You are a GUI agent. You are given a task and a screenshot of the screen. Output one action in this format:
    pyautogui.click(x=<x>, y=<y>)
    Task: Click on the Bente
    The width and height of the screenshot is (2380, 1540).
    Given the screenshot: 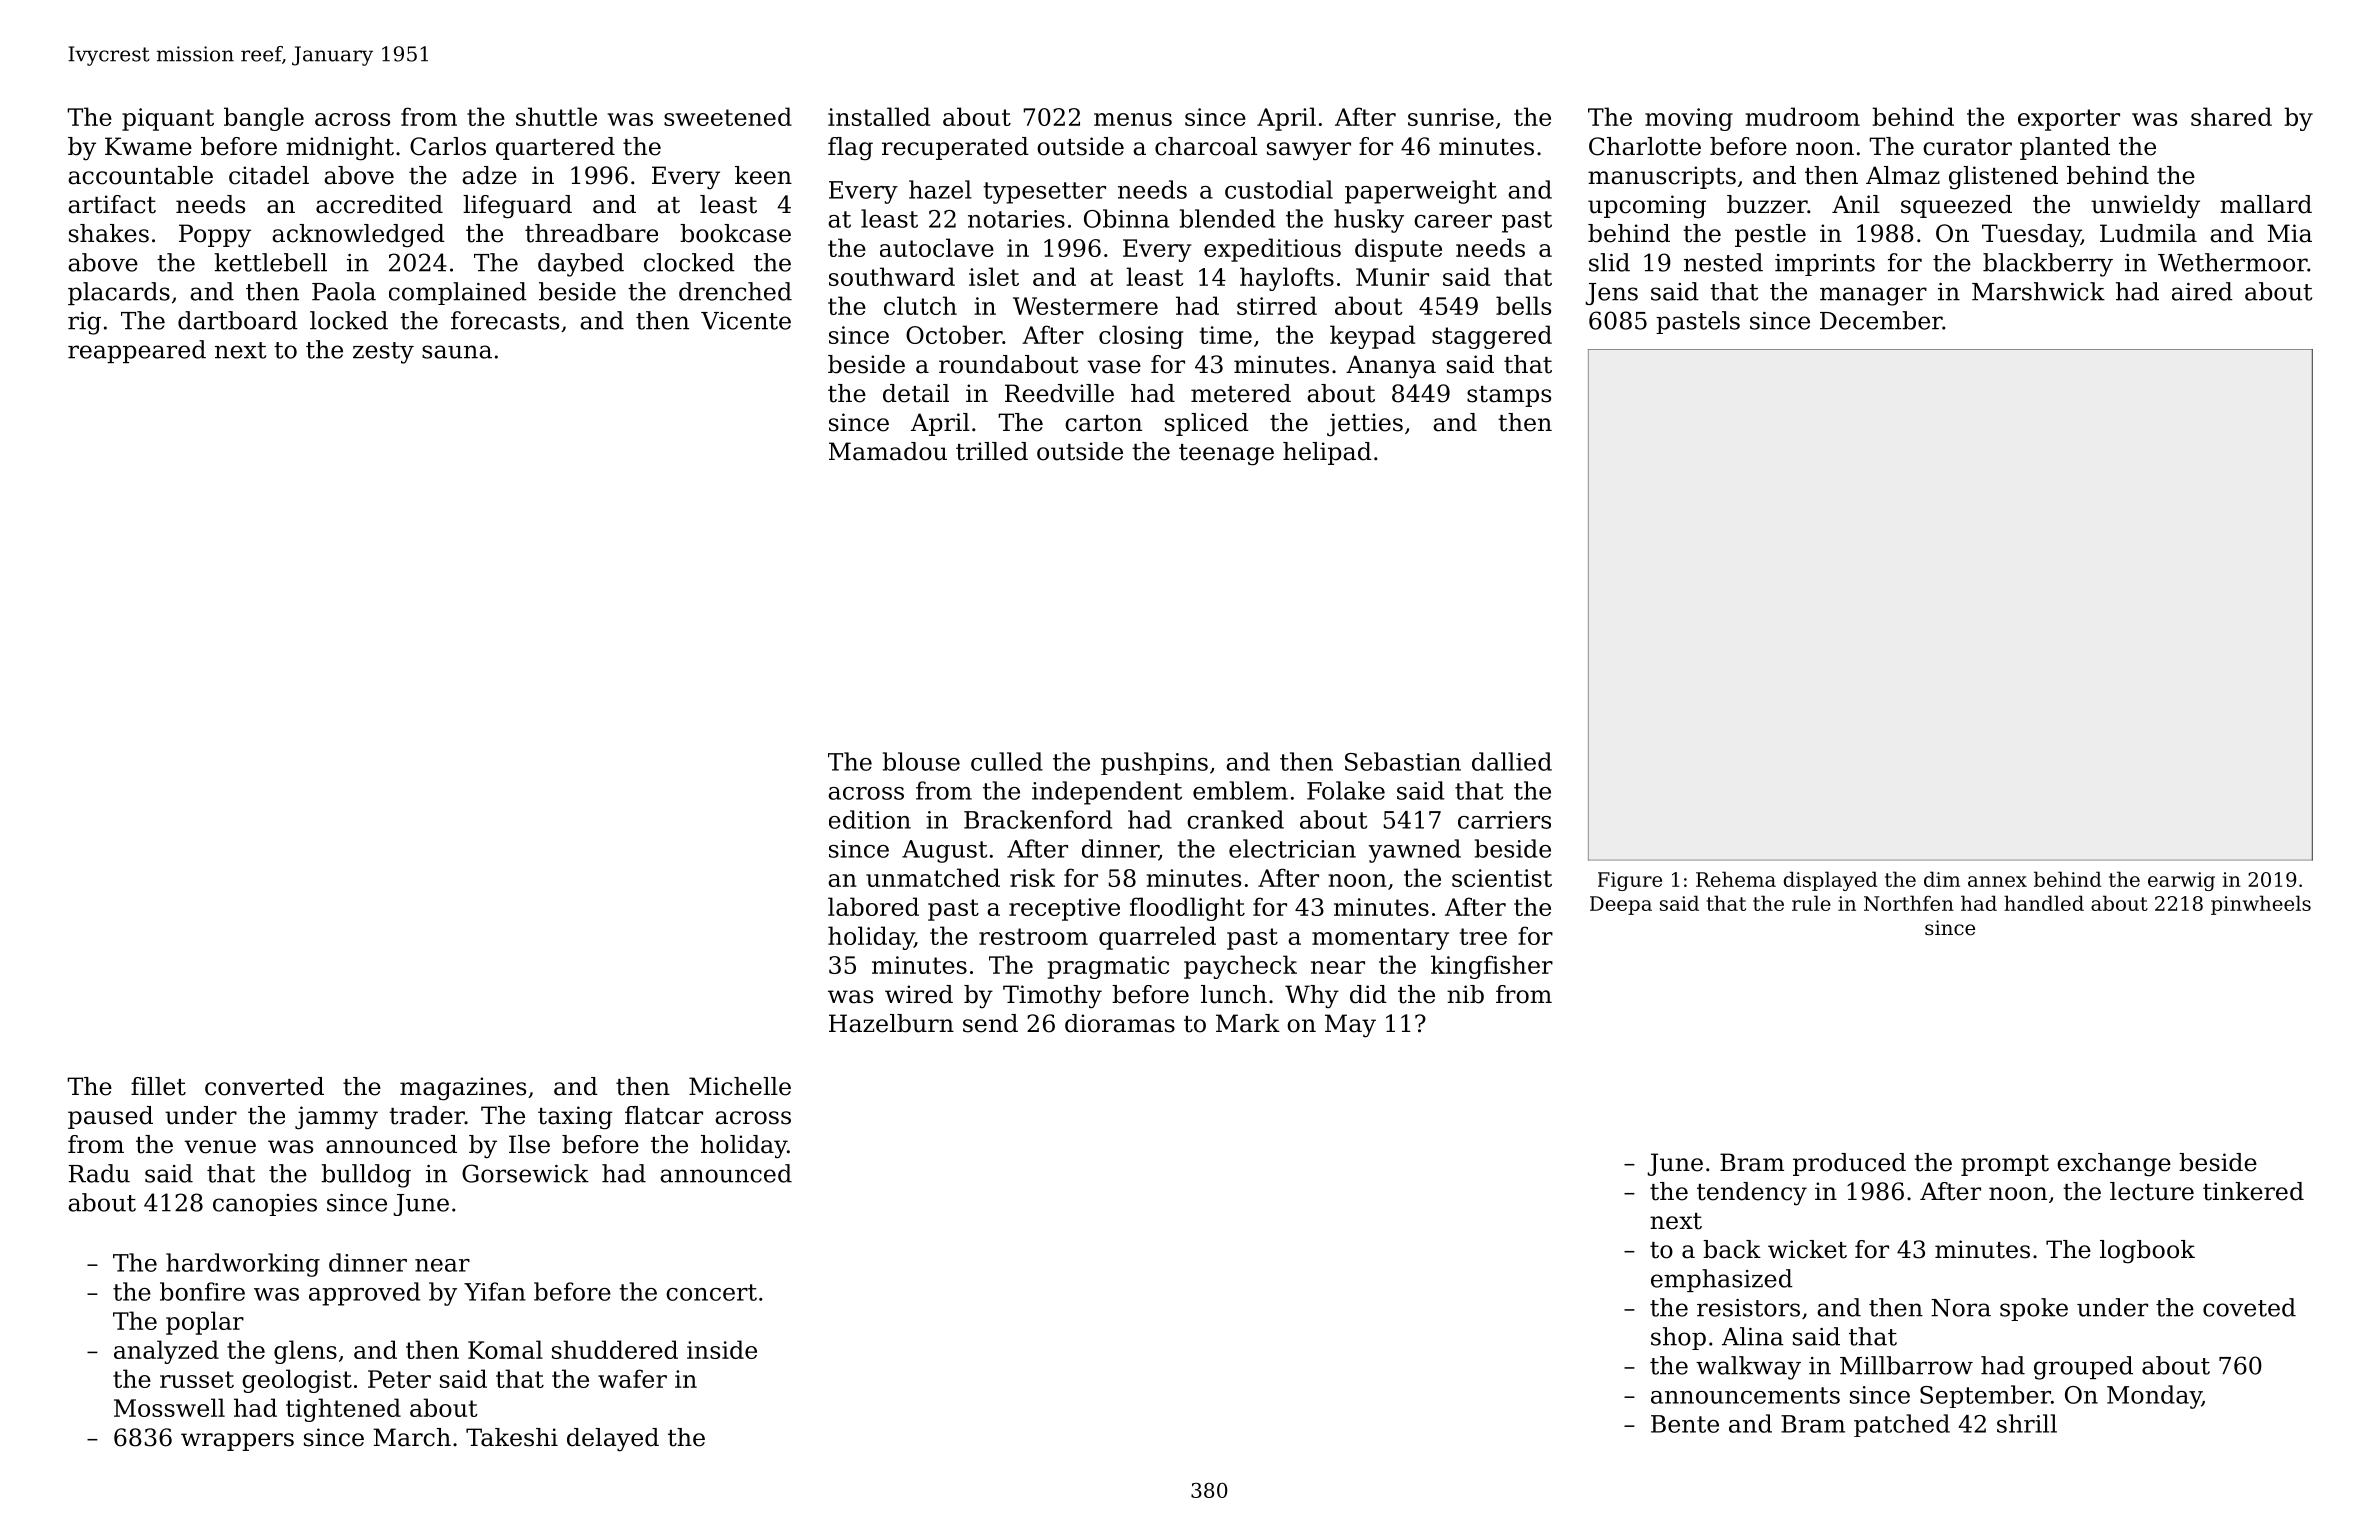 What is the action you would take?
    pyautogui.click(x=1685, y=1424)
